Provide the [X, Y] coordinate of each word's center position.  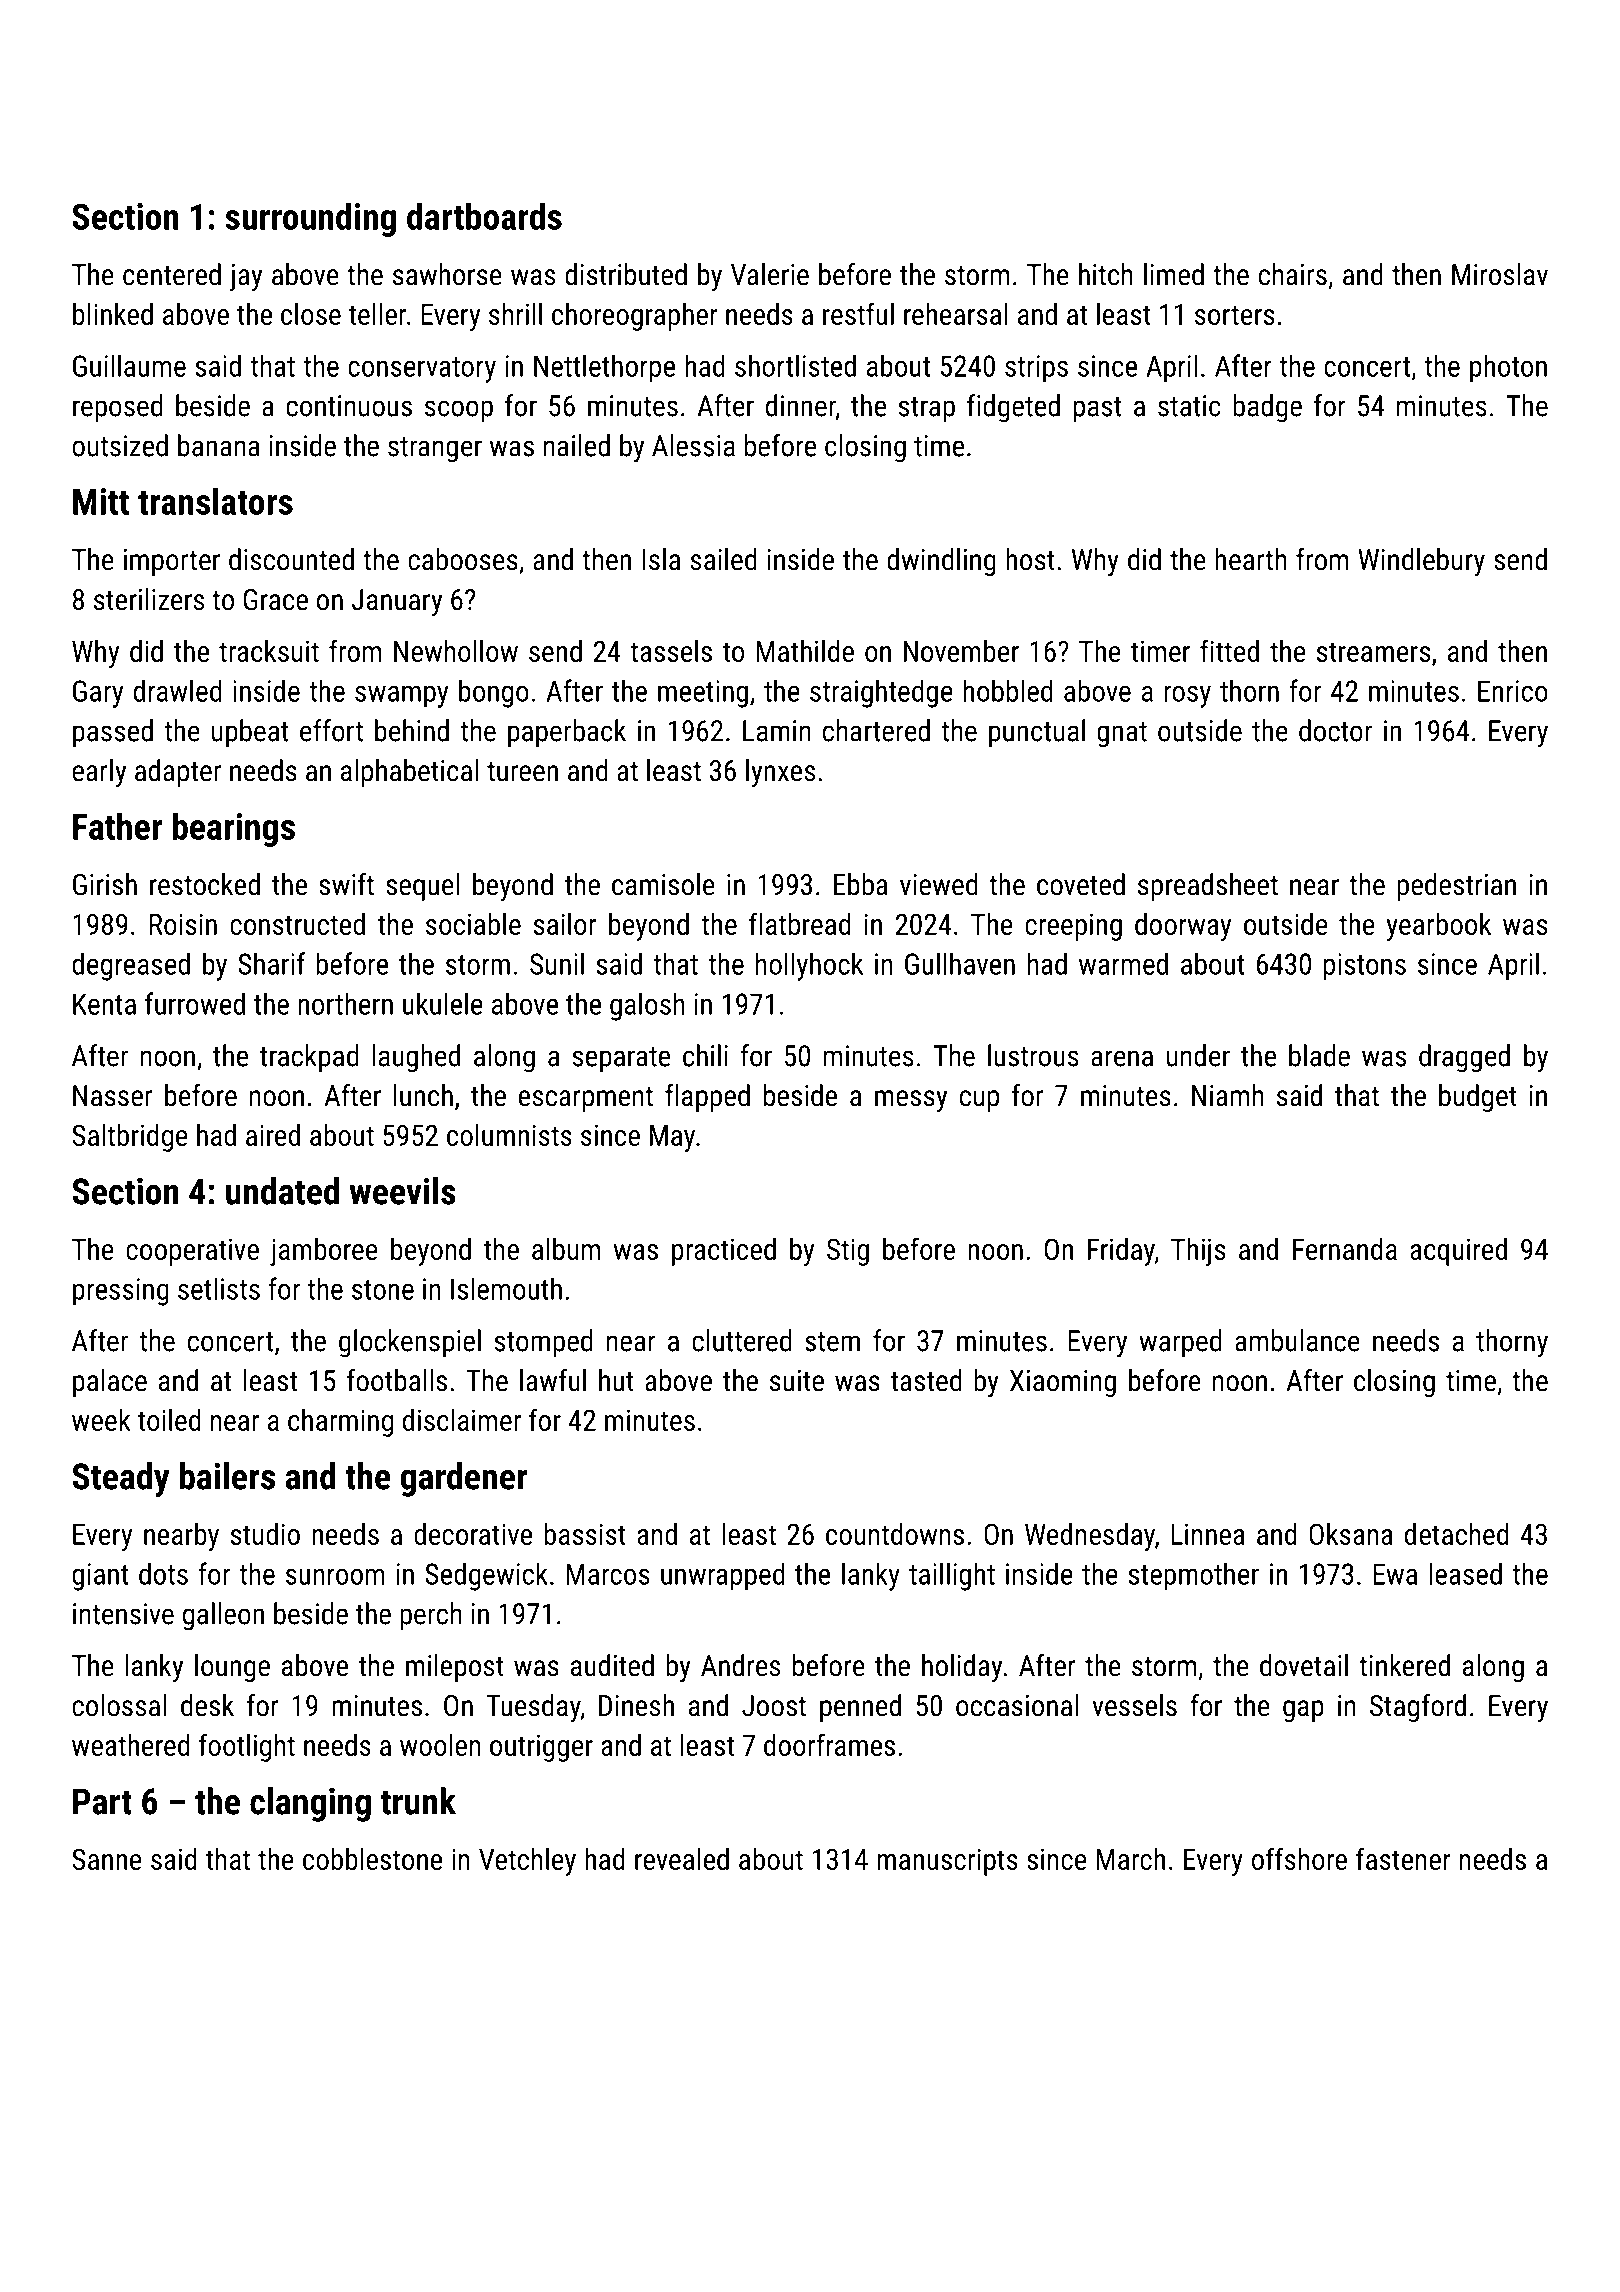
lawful [553, 1380]
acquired [1458, 1252]
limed [1174, 274]
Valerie [770, 274]
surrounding [310, 219]
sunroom [335, 1577]
